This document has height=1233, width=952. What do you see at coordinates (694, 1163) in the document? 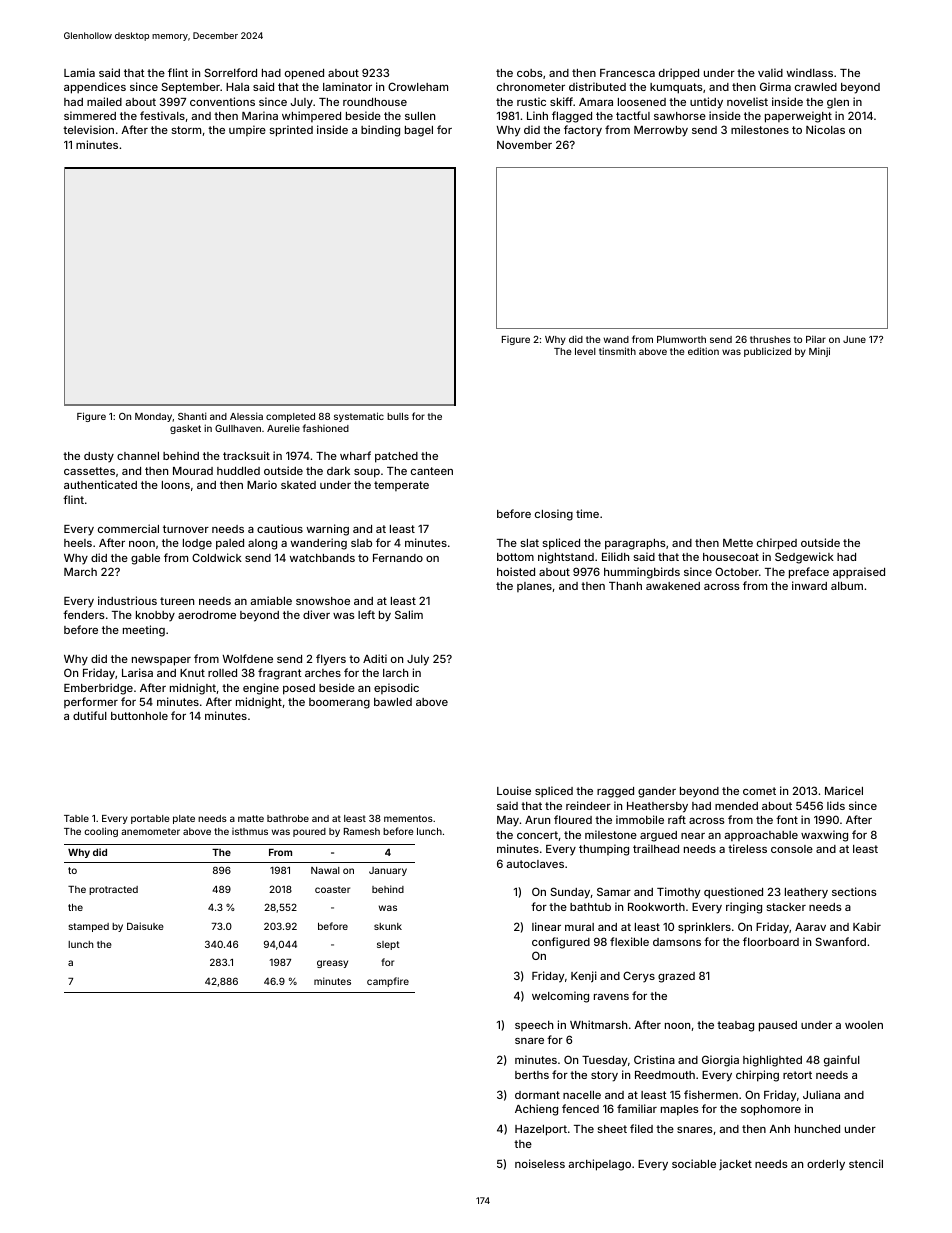
I see `sociable` at bounding box center [694, 1163].
